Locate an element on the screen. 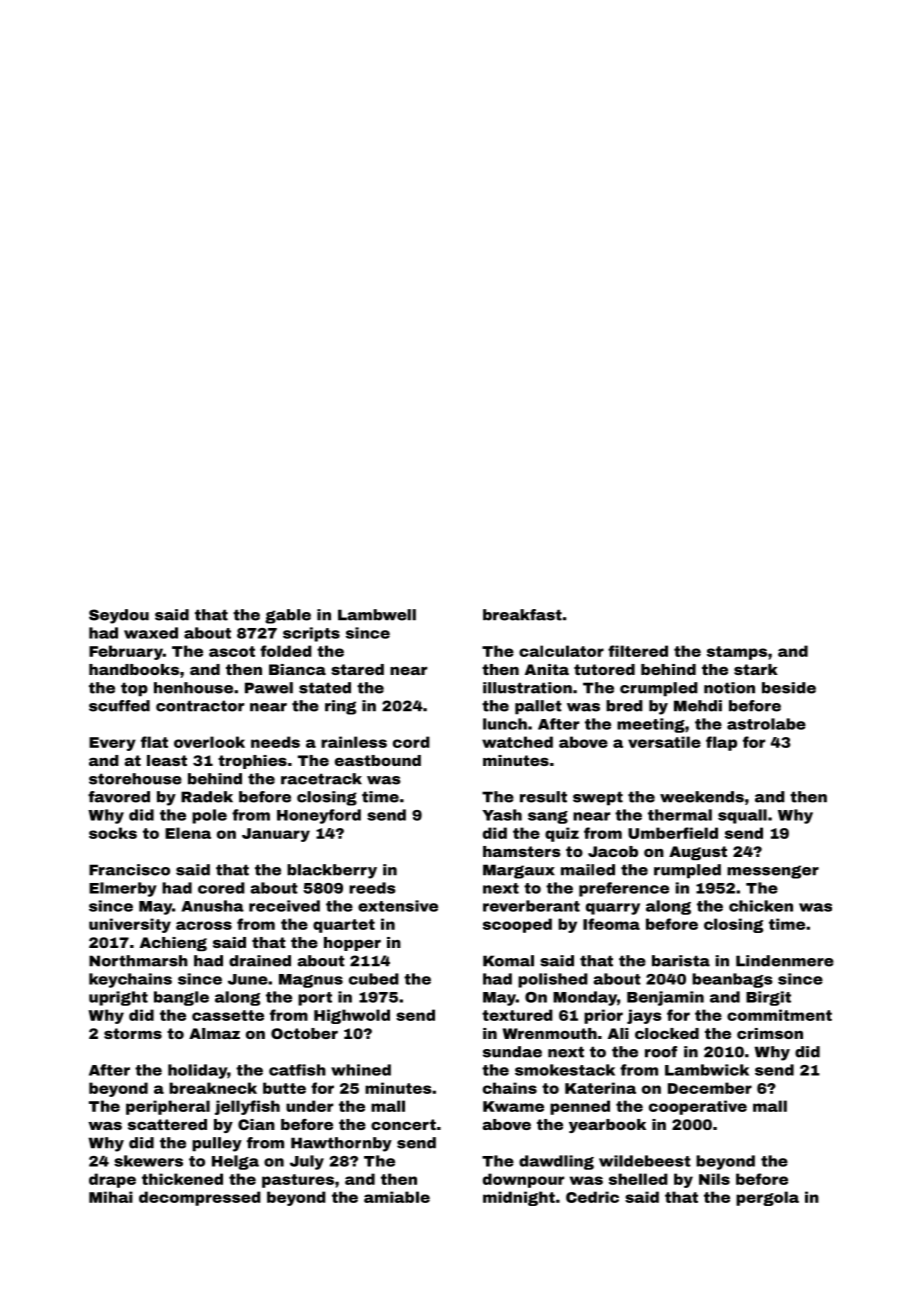 The height and width of the screenshot is (1314, 924). Anusha is located at coordinates (212, 906).
